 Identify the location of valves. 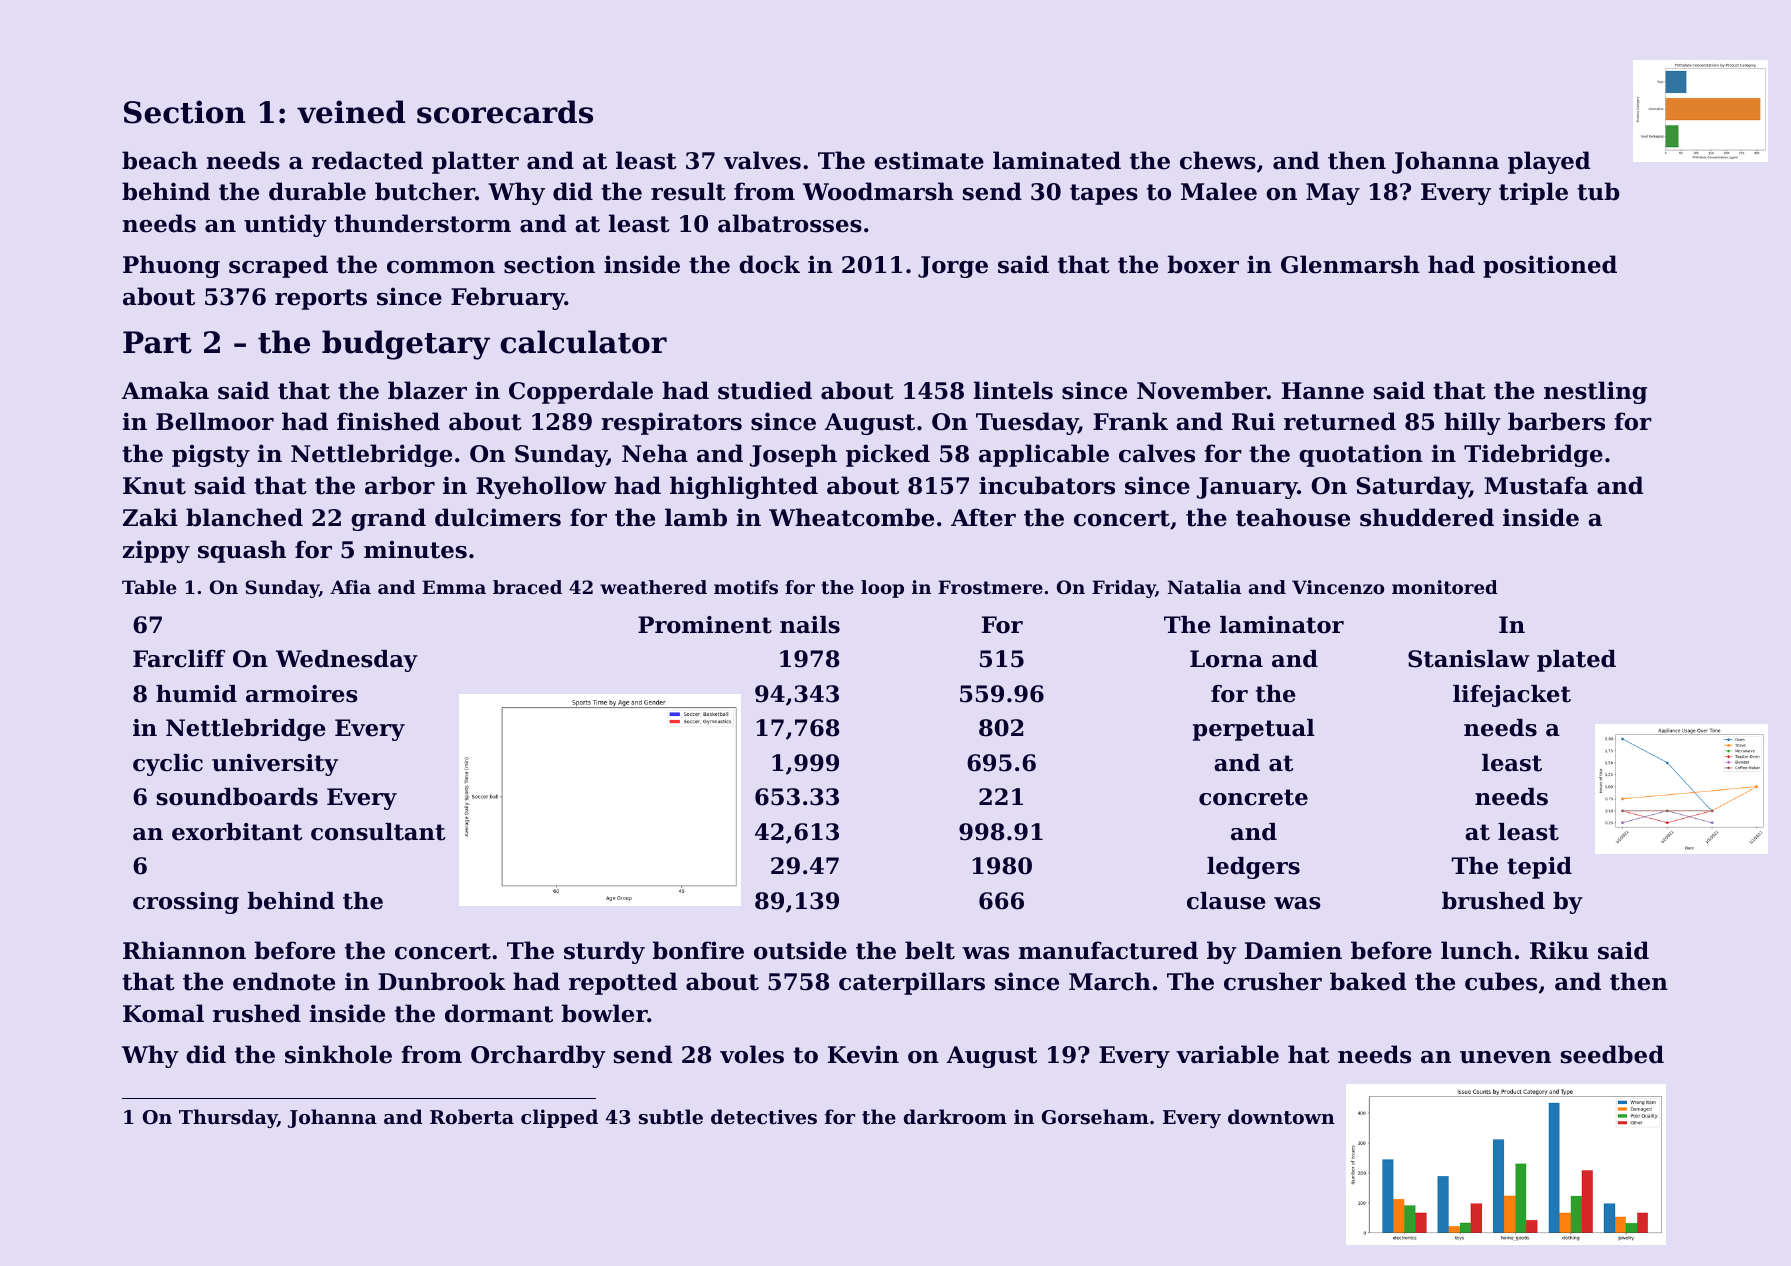
(762, 160).
